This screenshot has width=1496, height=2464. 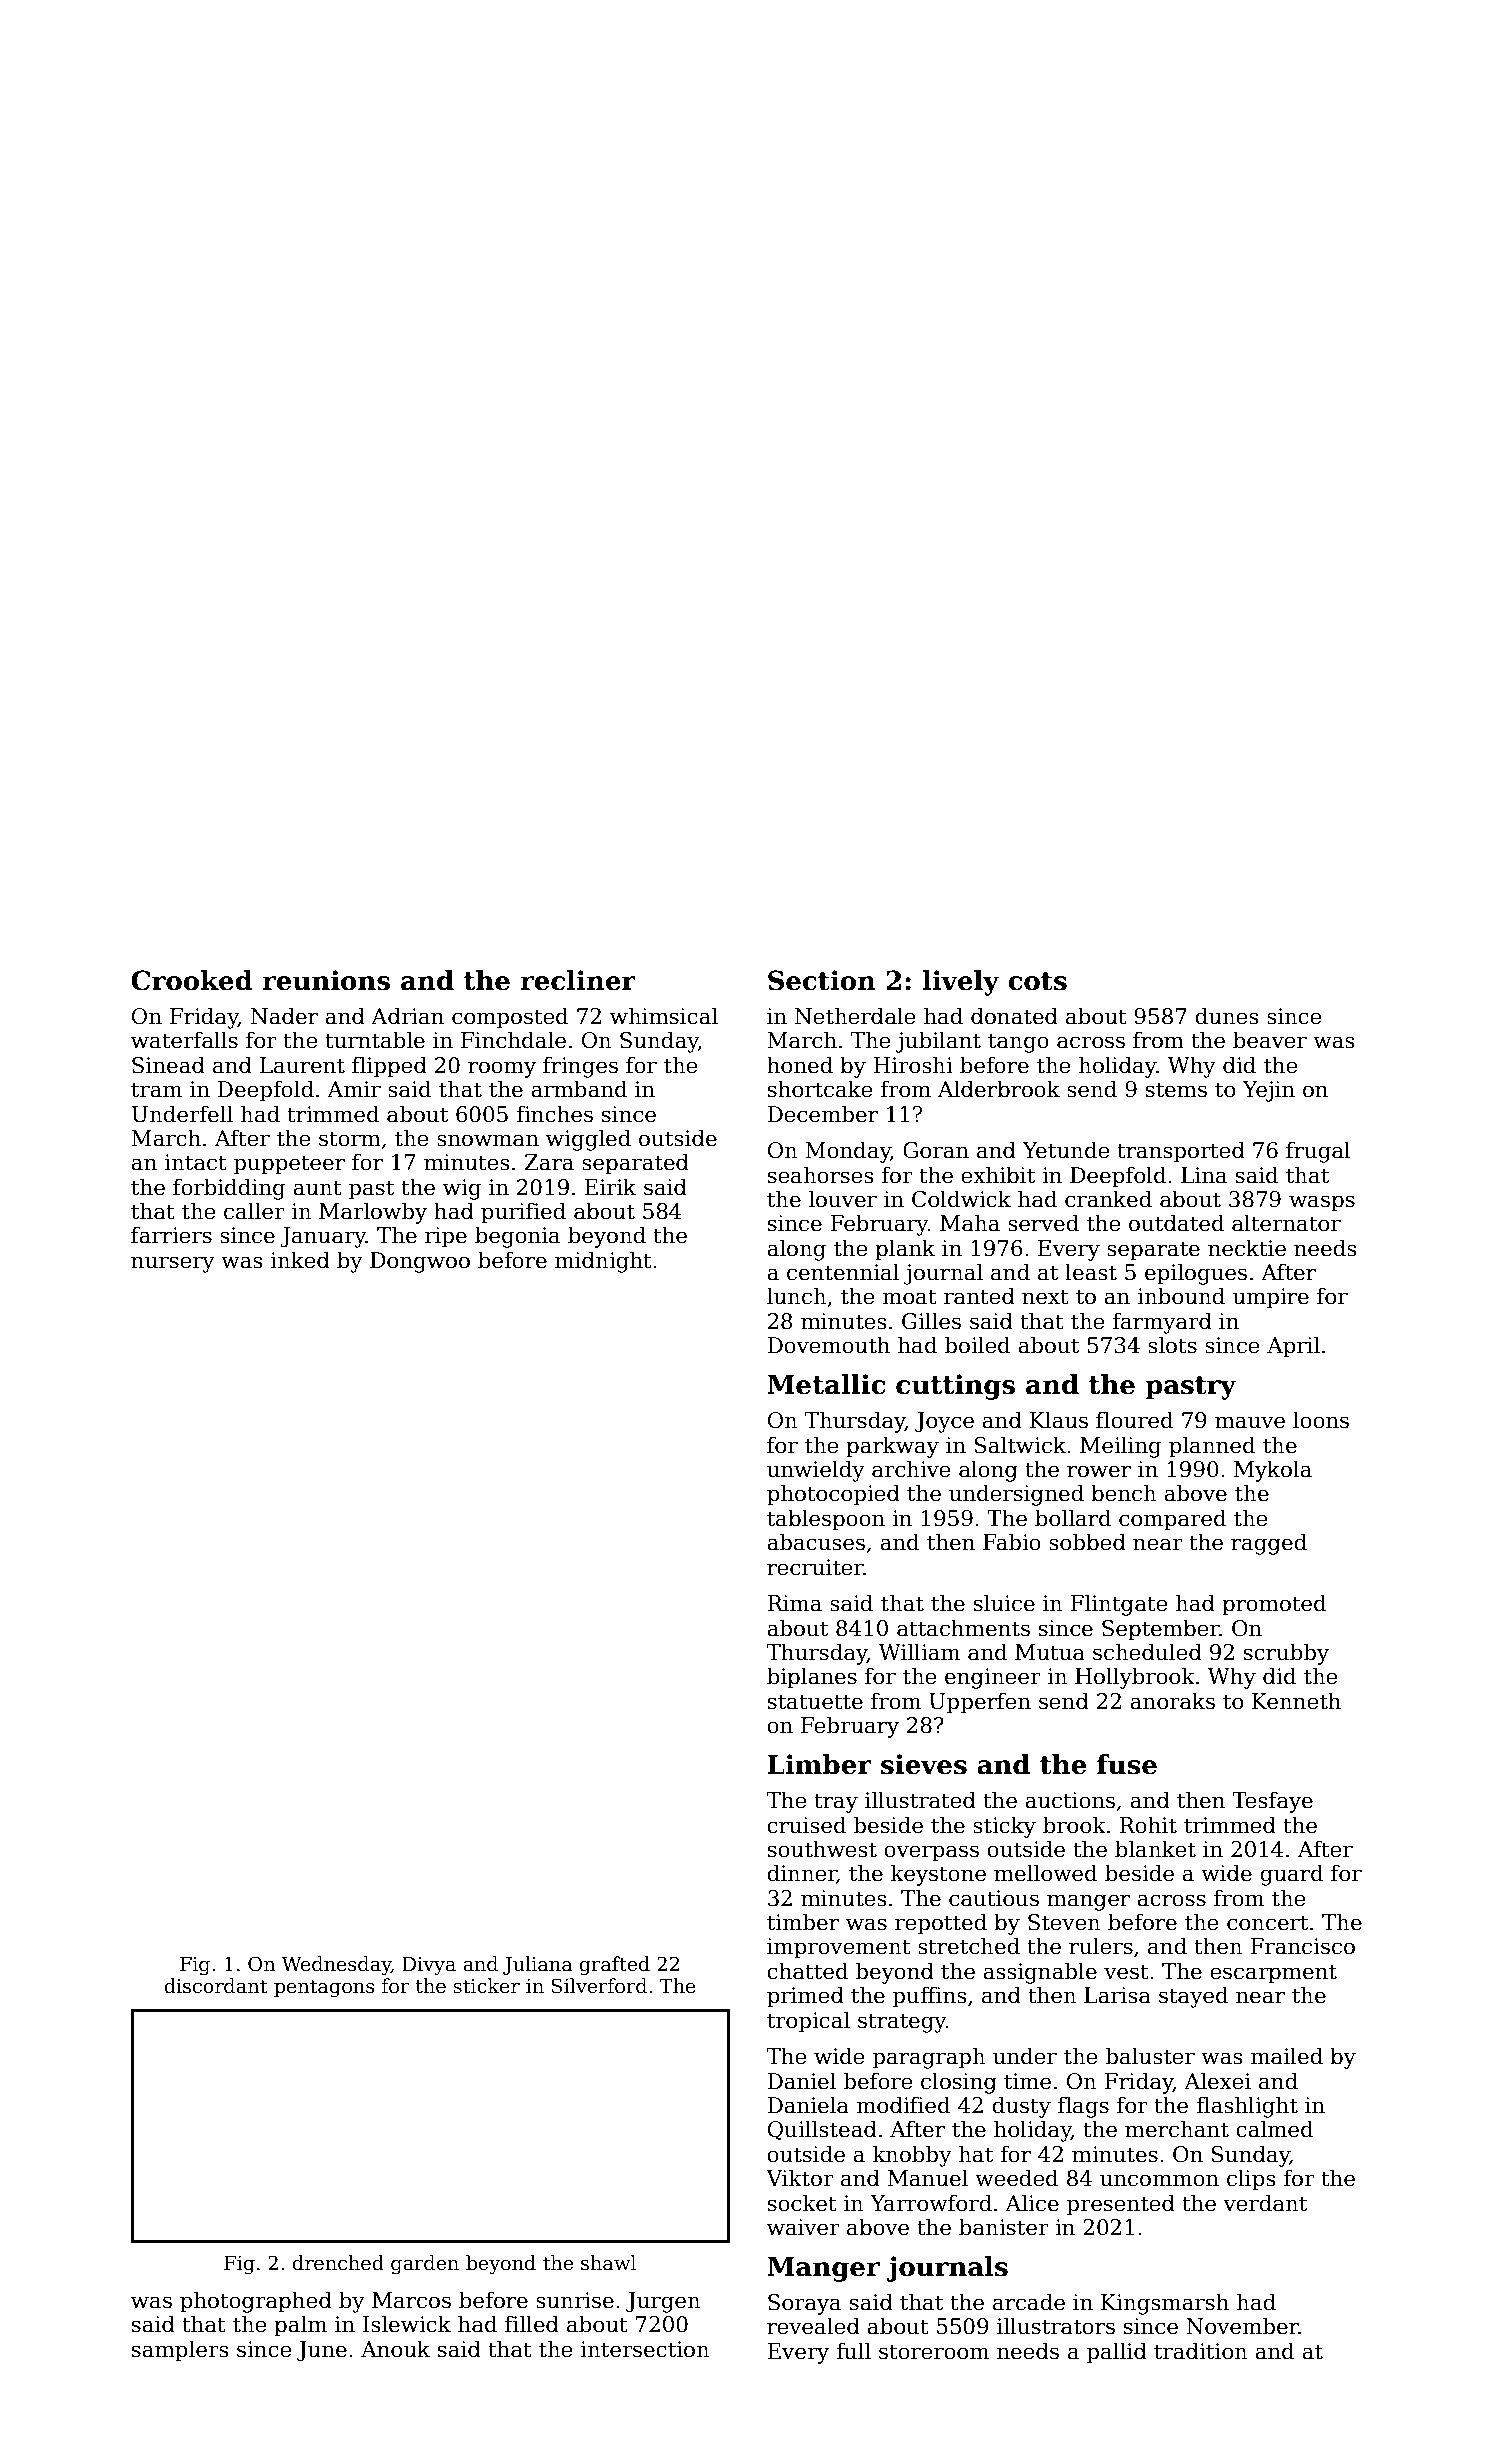 I want to click on Silverford, so click(x=599, y=1986).
